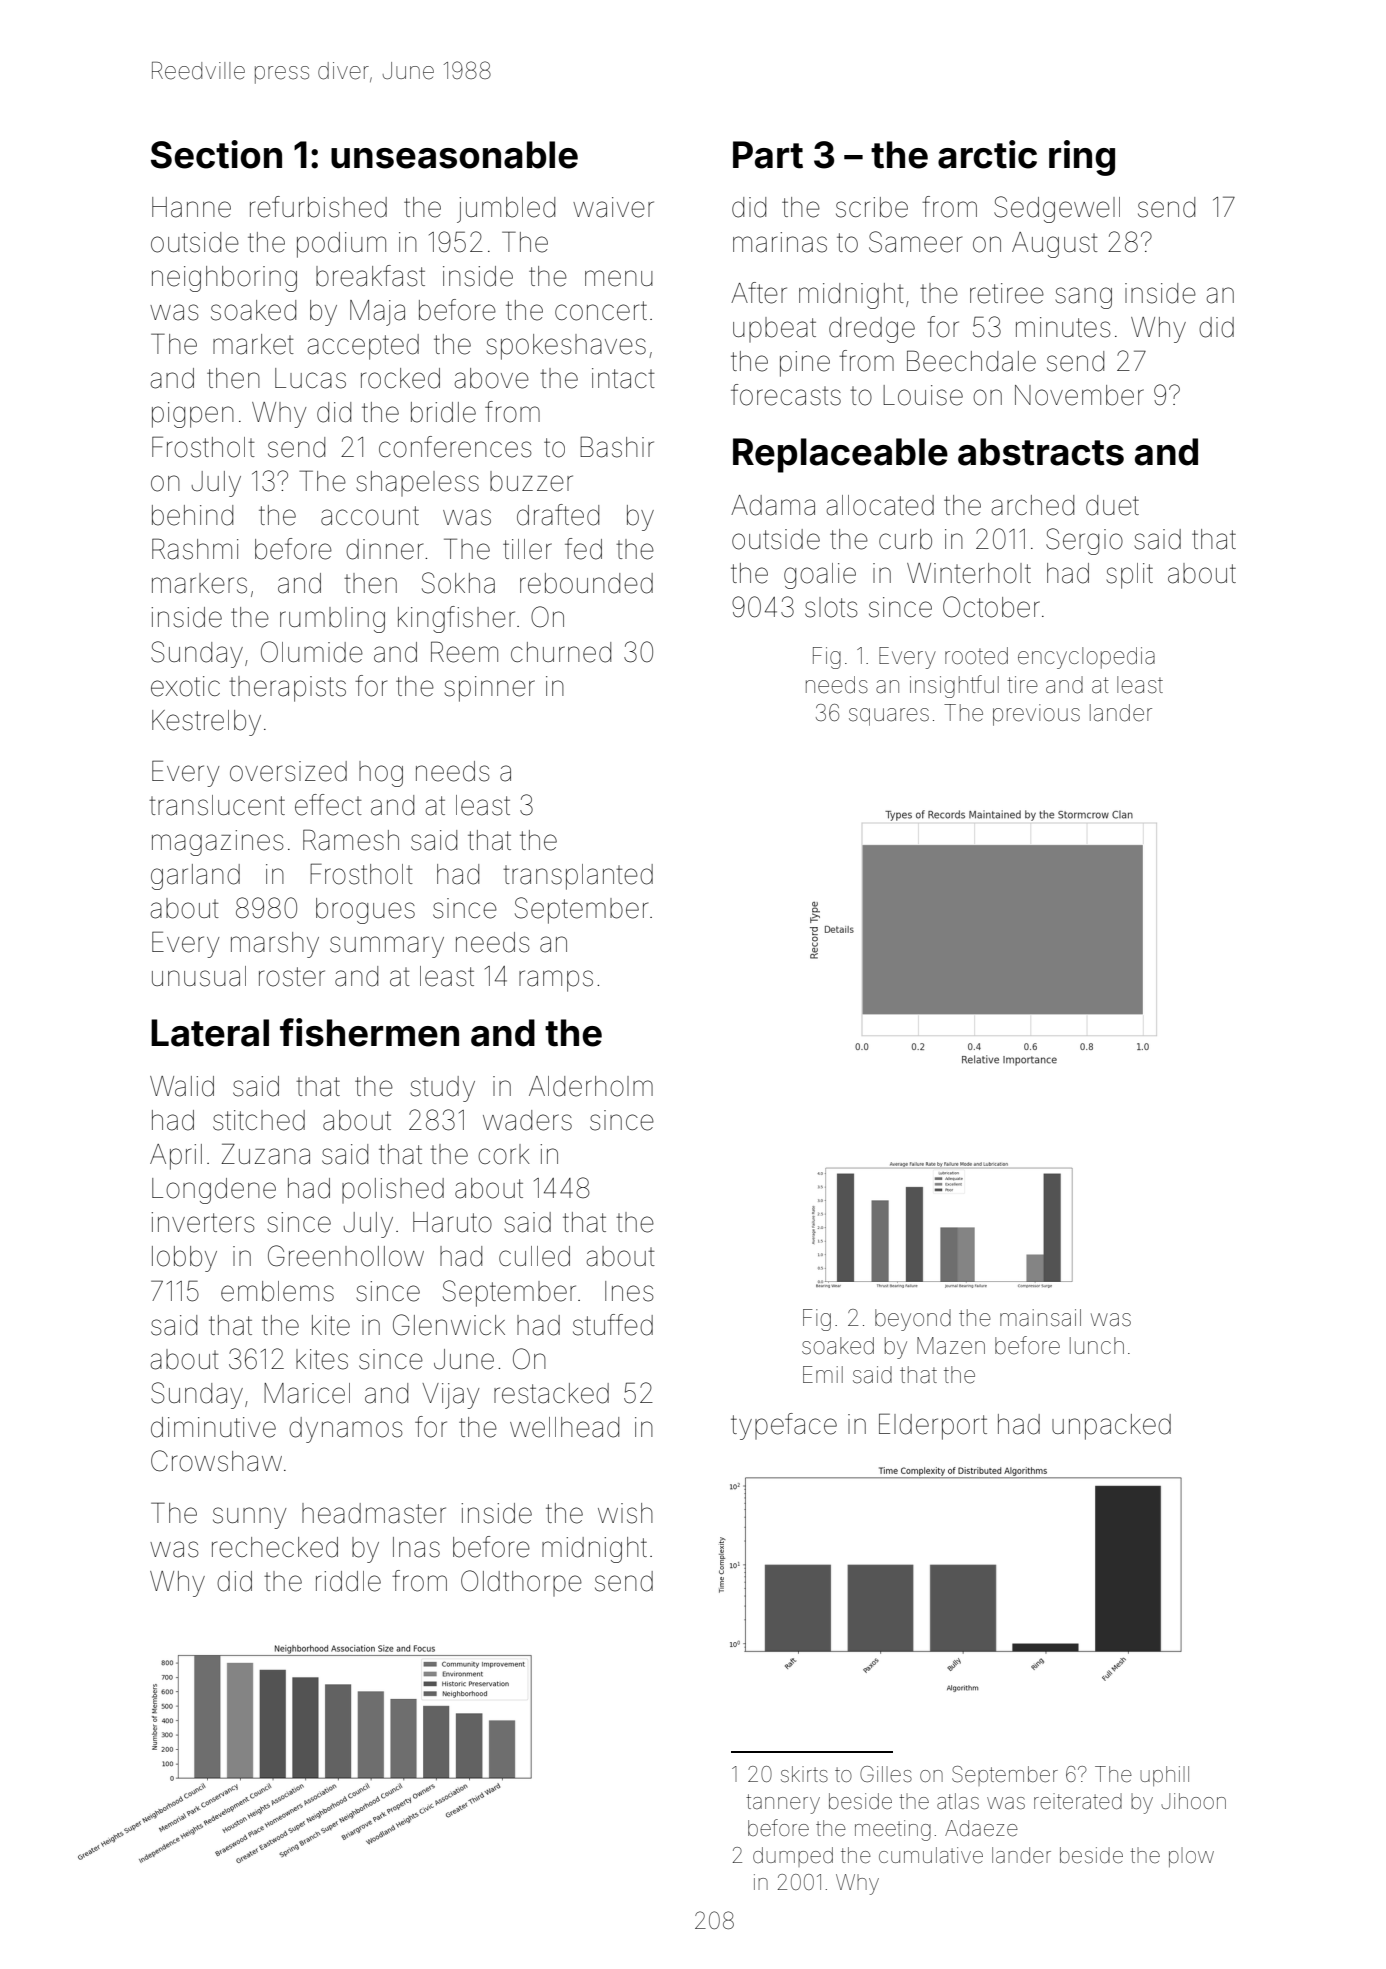 This screenshot has height=1969, width=1386. What do you see at coordinates (1063, 327) in the screenshot?
I see `minutes` at bounding box center [1063, 327].
